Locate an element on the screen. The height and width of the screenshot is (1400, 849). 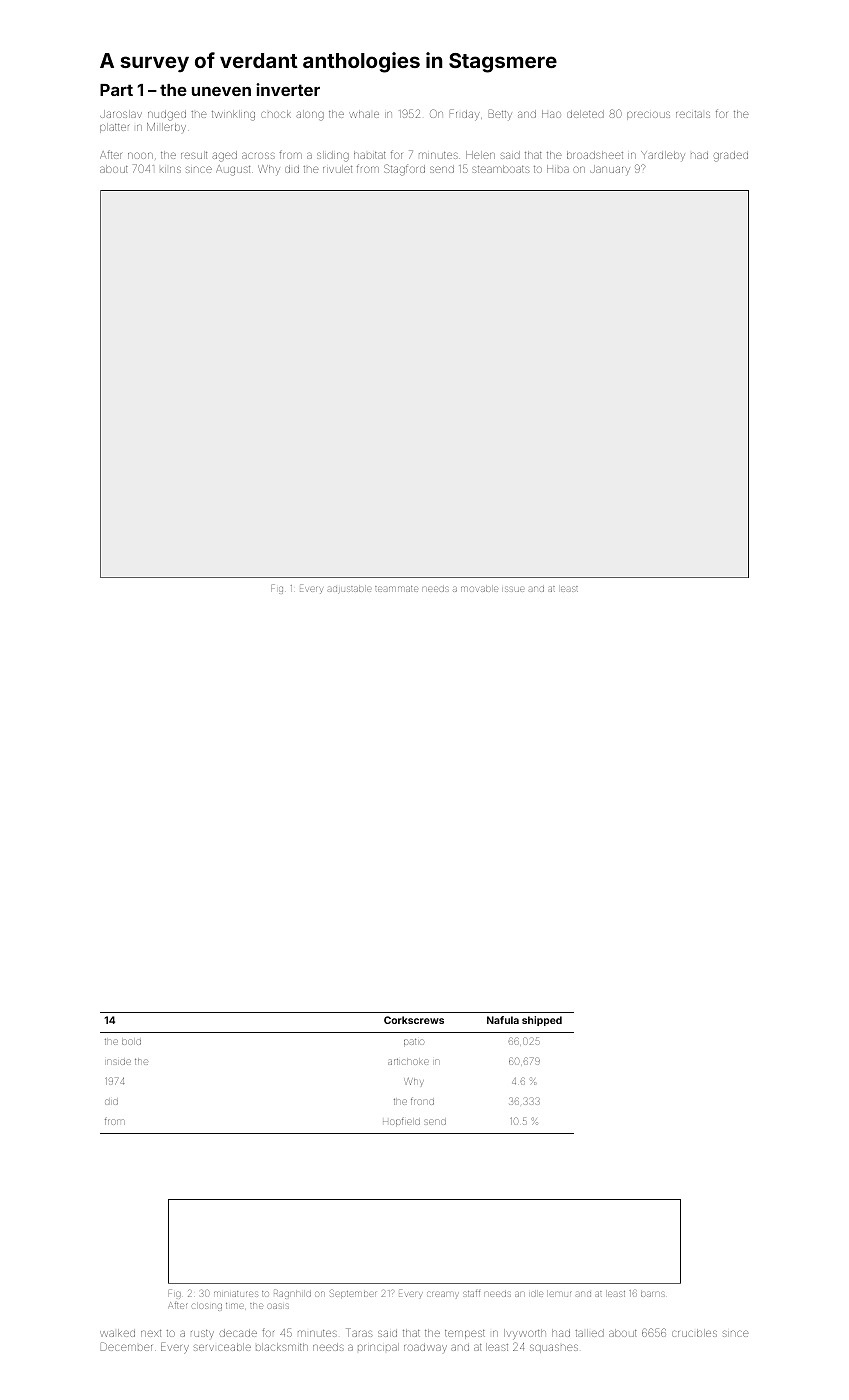
bold is located at coordinates (131, 1042).
